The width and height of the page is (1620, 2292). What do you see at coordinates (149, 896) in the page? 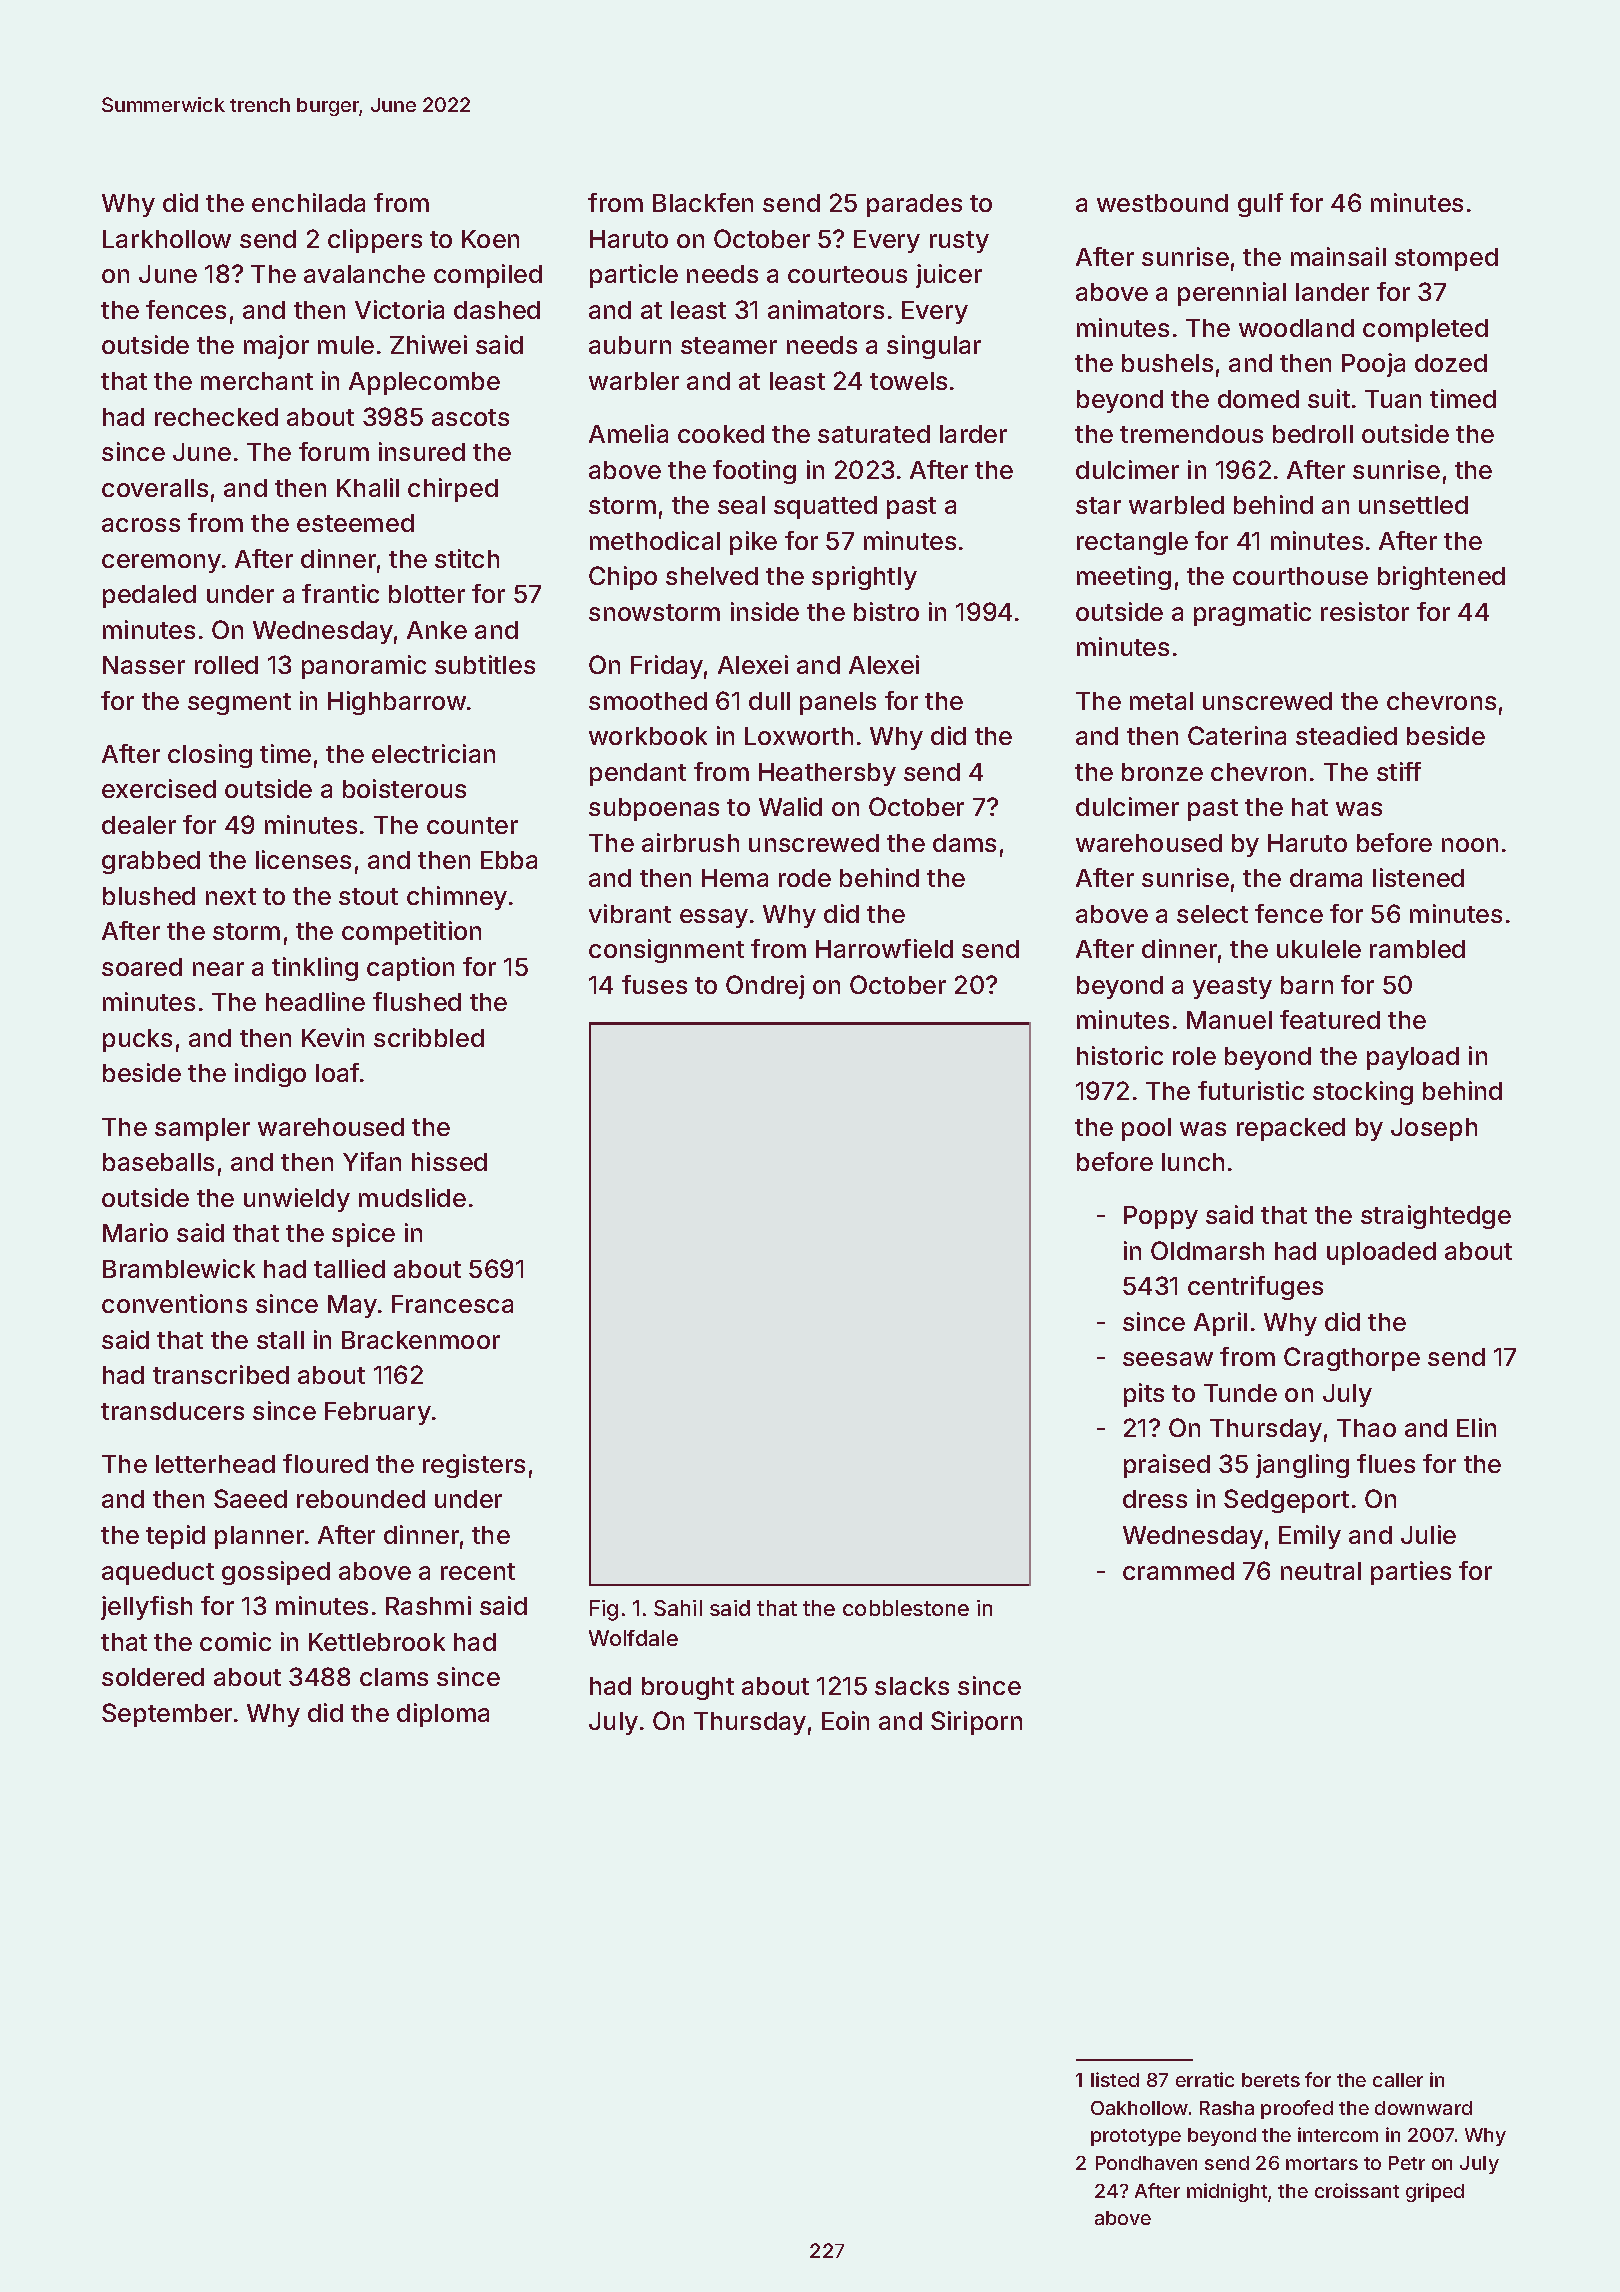
I see `blushed` at bounding box center [149, 896].
